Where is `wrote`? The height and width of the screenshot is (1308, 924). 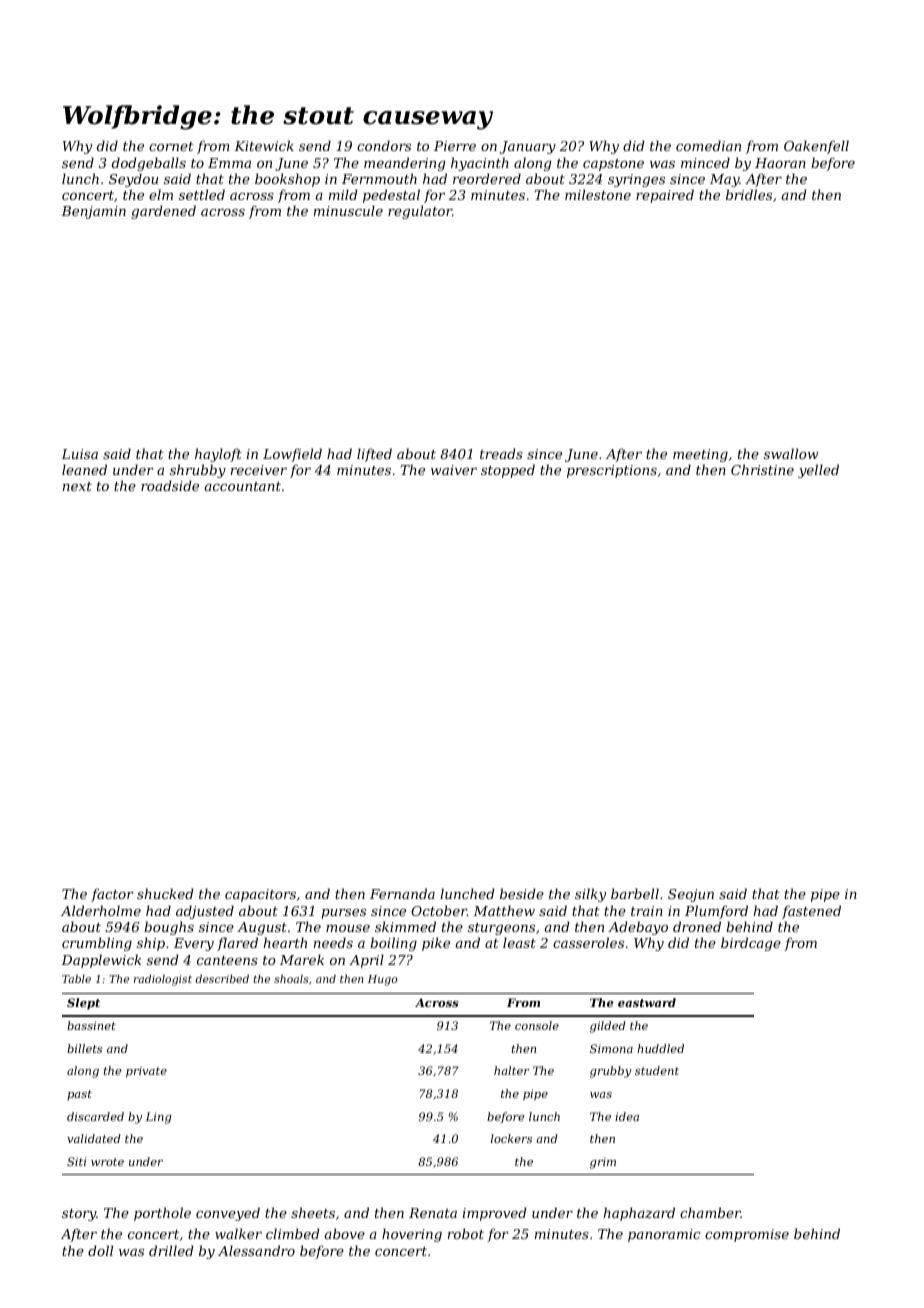 wrote is located at coordinates (107, 1162).
